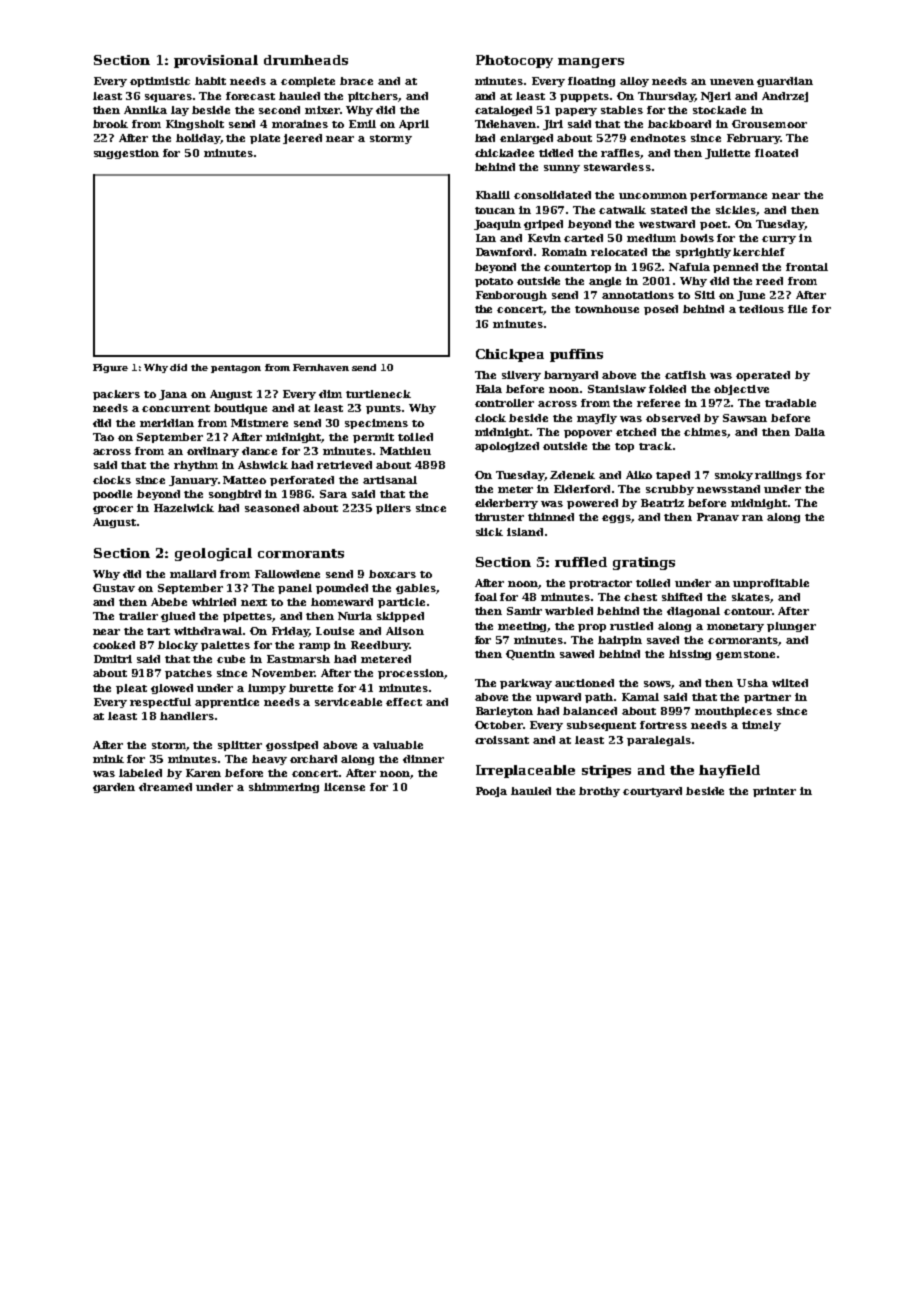  What do you see at coordinates (140, 773) in the image?
I see `labeled` at bounding box center [140, 773].
